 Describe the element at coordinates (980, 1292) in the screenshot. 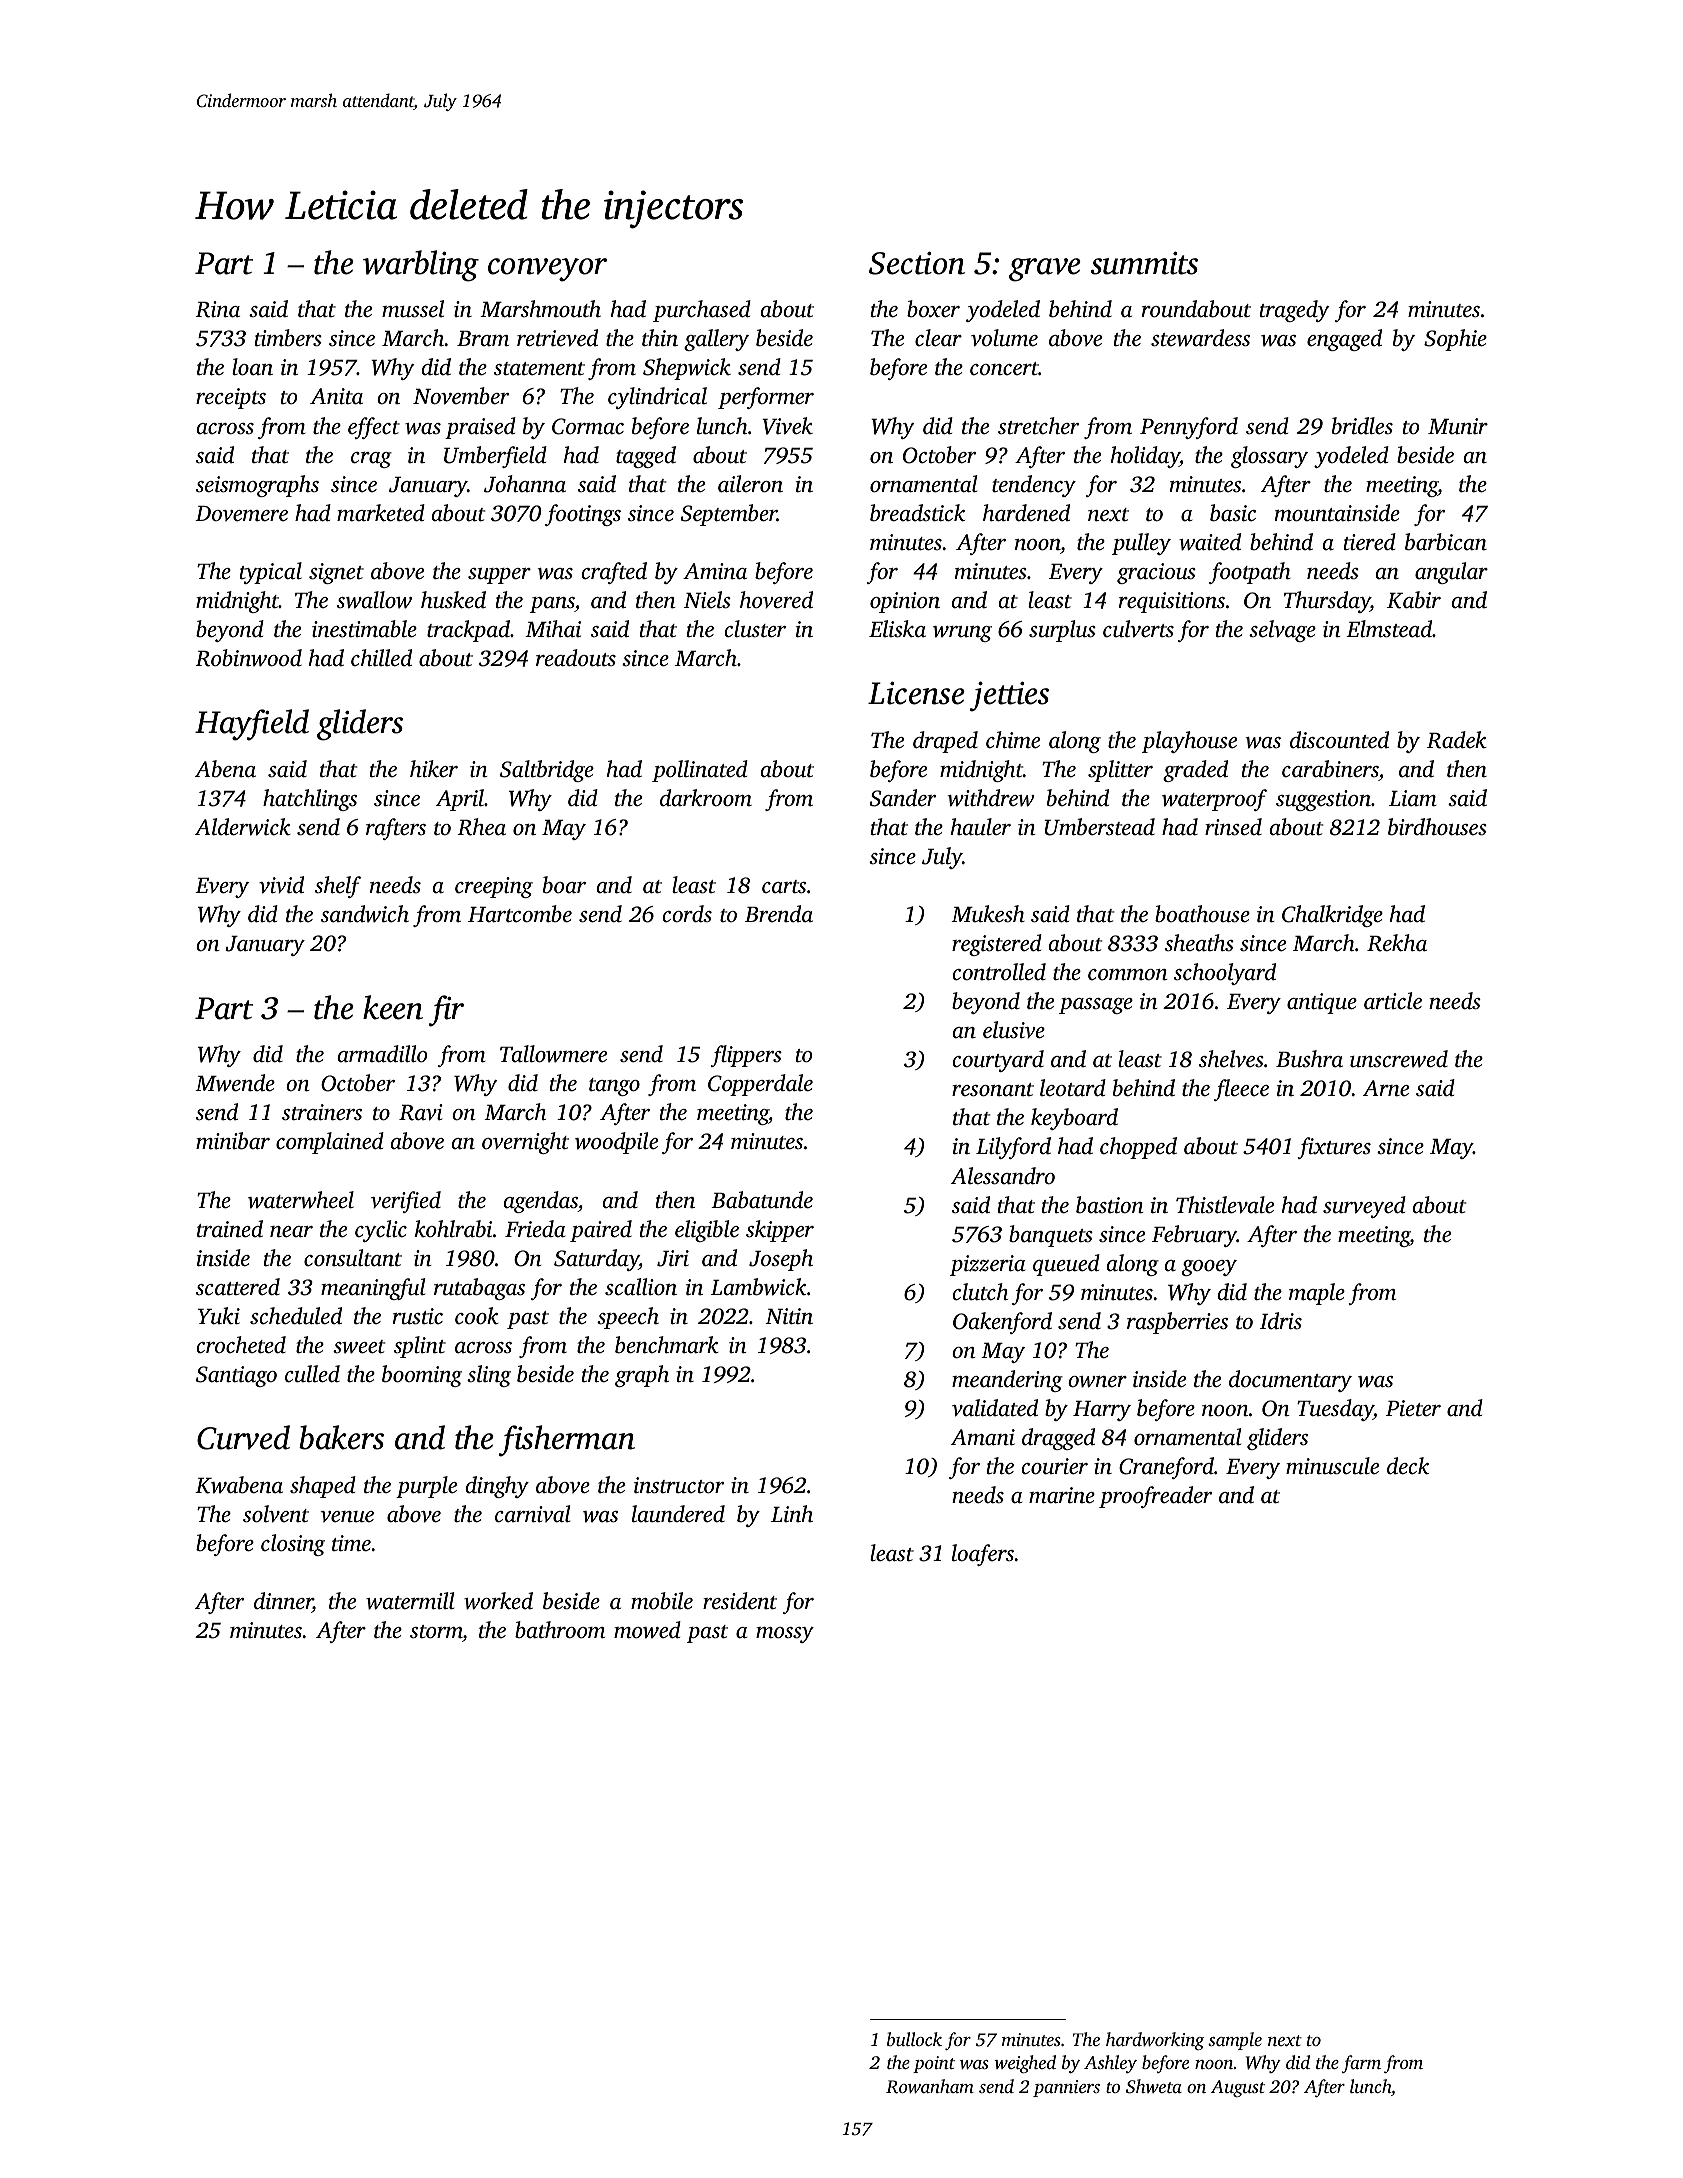

I see `clutch` at that location.
